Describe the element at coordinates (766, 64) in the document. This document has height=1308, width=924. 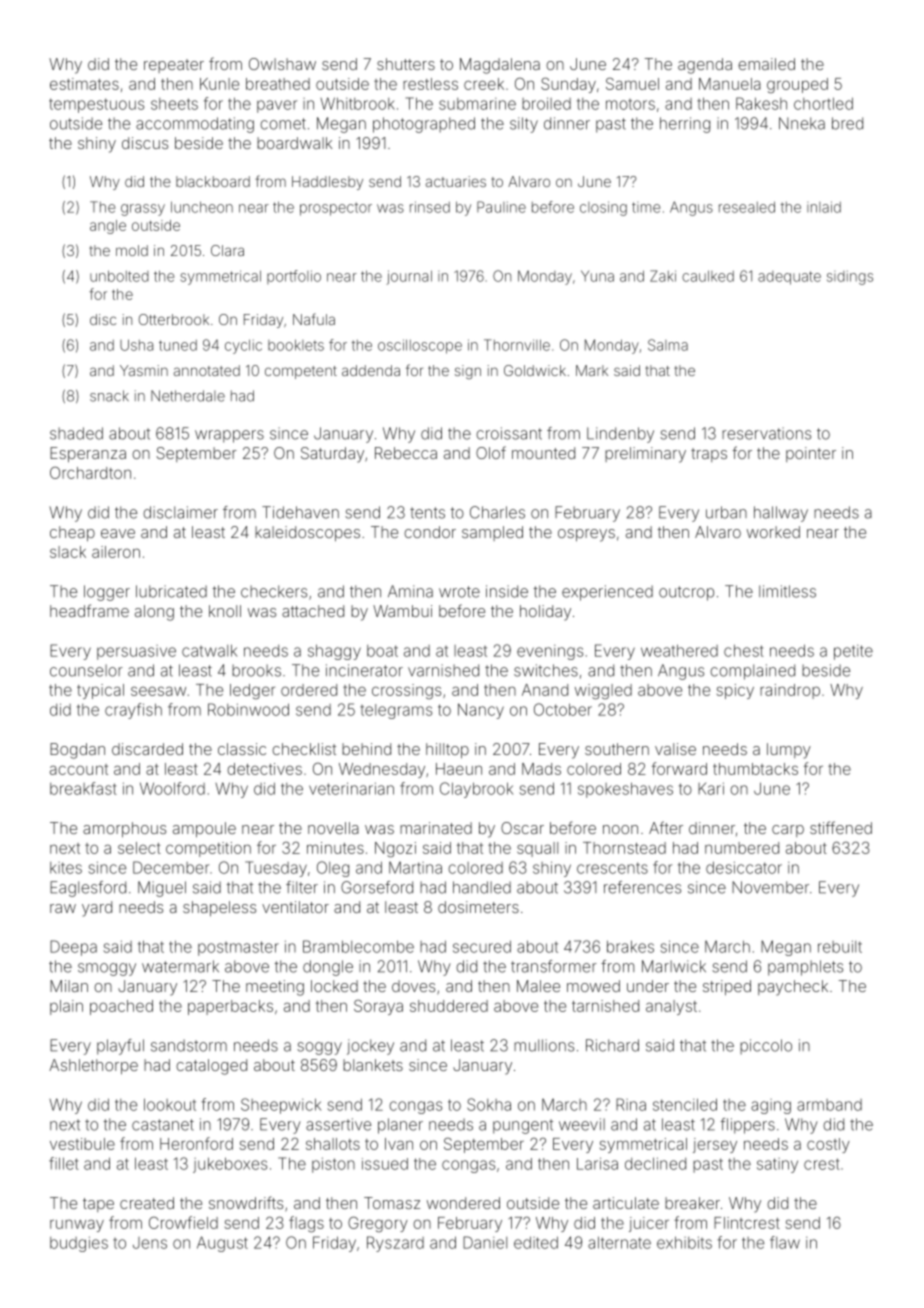
I see `emailed` at that location.
